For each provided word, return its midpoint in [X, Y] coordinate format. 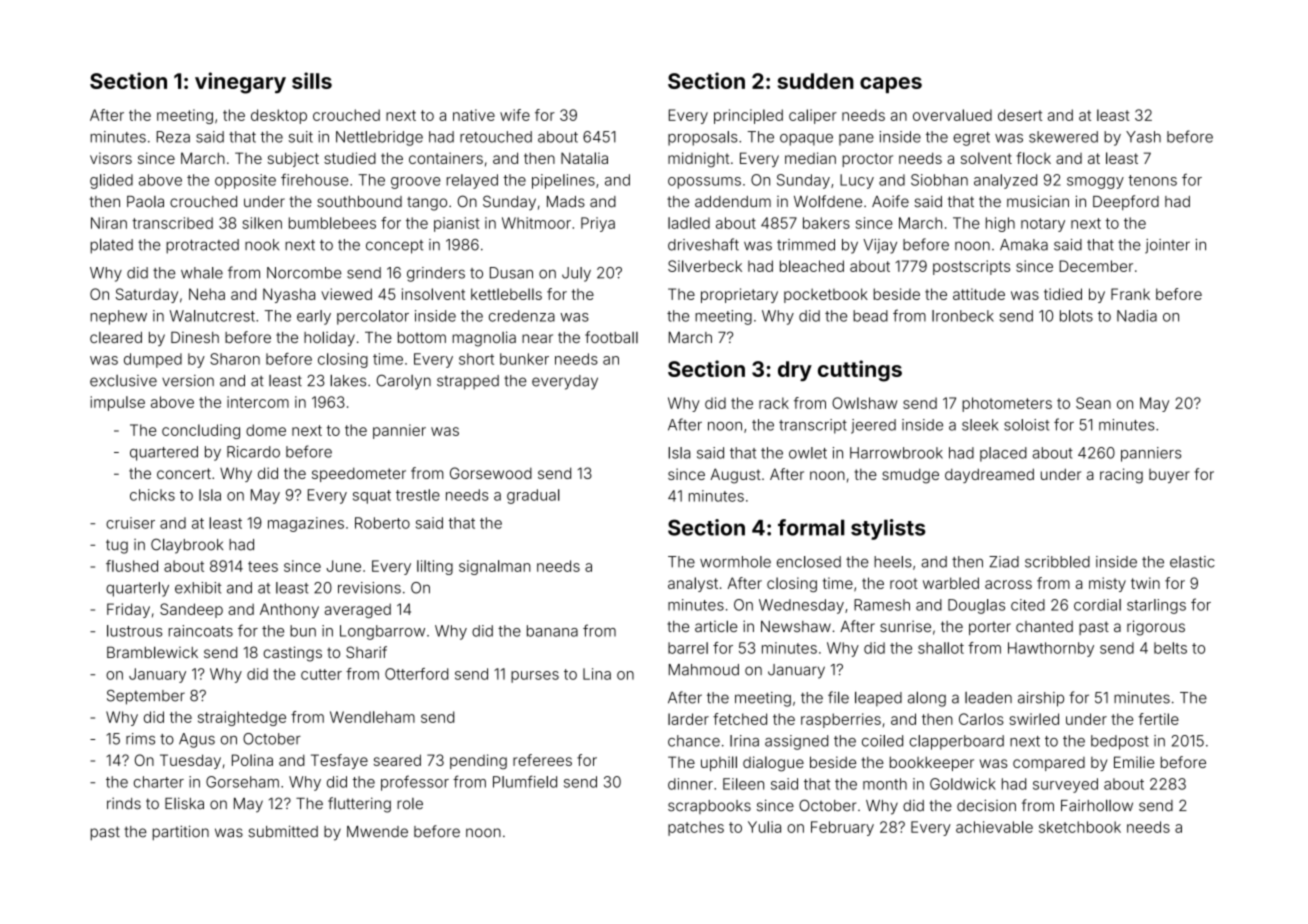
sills [312, 80]
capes [891, 85]
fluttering [359, 805]
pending [478, 761]
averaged [357, 610]
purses [535, 677]
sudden [816, 81]
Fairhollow [1097, 805]
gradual [533, 496]
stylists [888, 529]
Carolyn [404, 382]
